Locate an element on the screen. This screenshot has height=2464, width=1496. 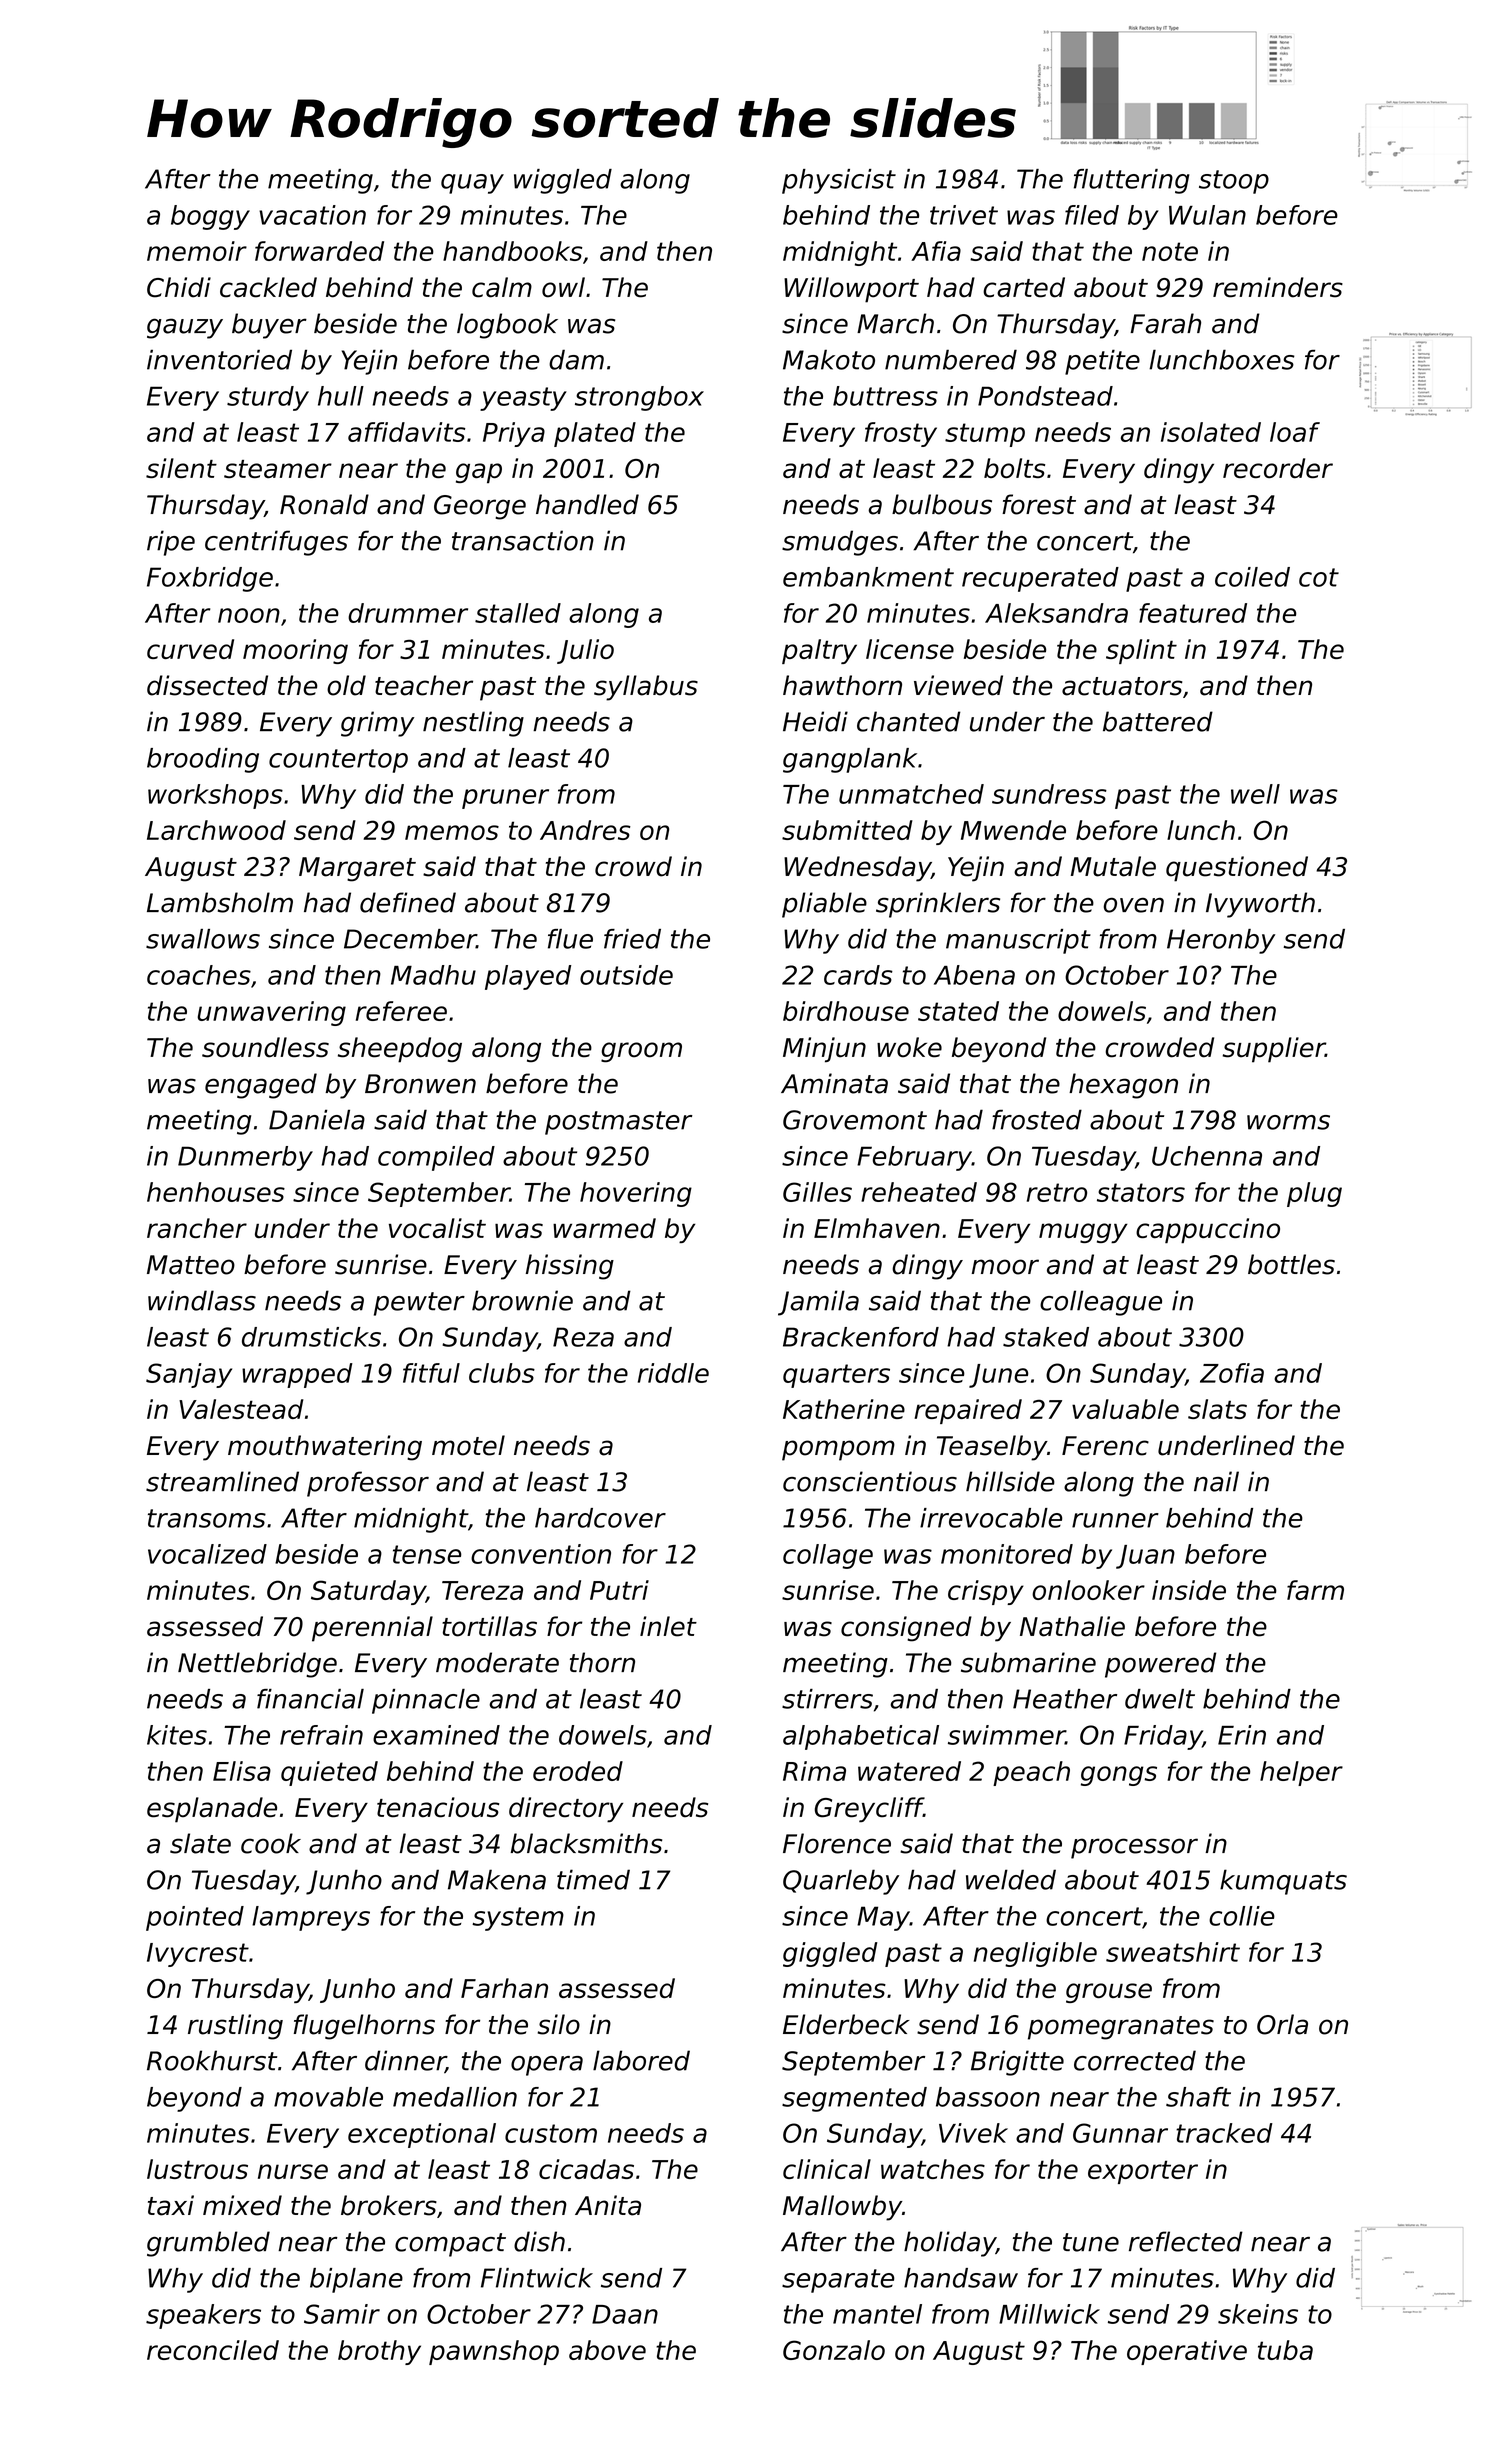
Gonzalo is located at coordinates (834, 2350).
